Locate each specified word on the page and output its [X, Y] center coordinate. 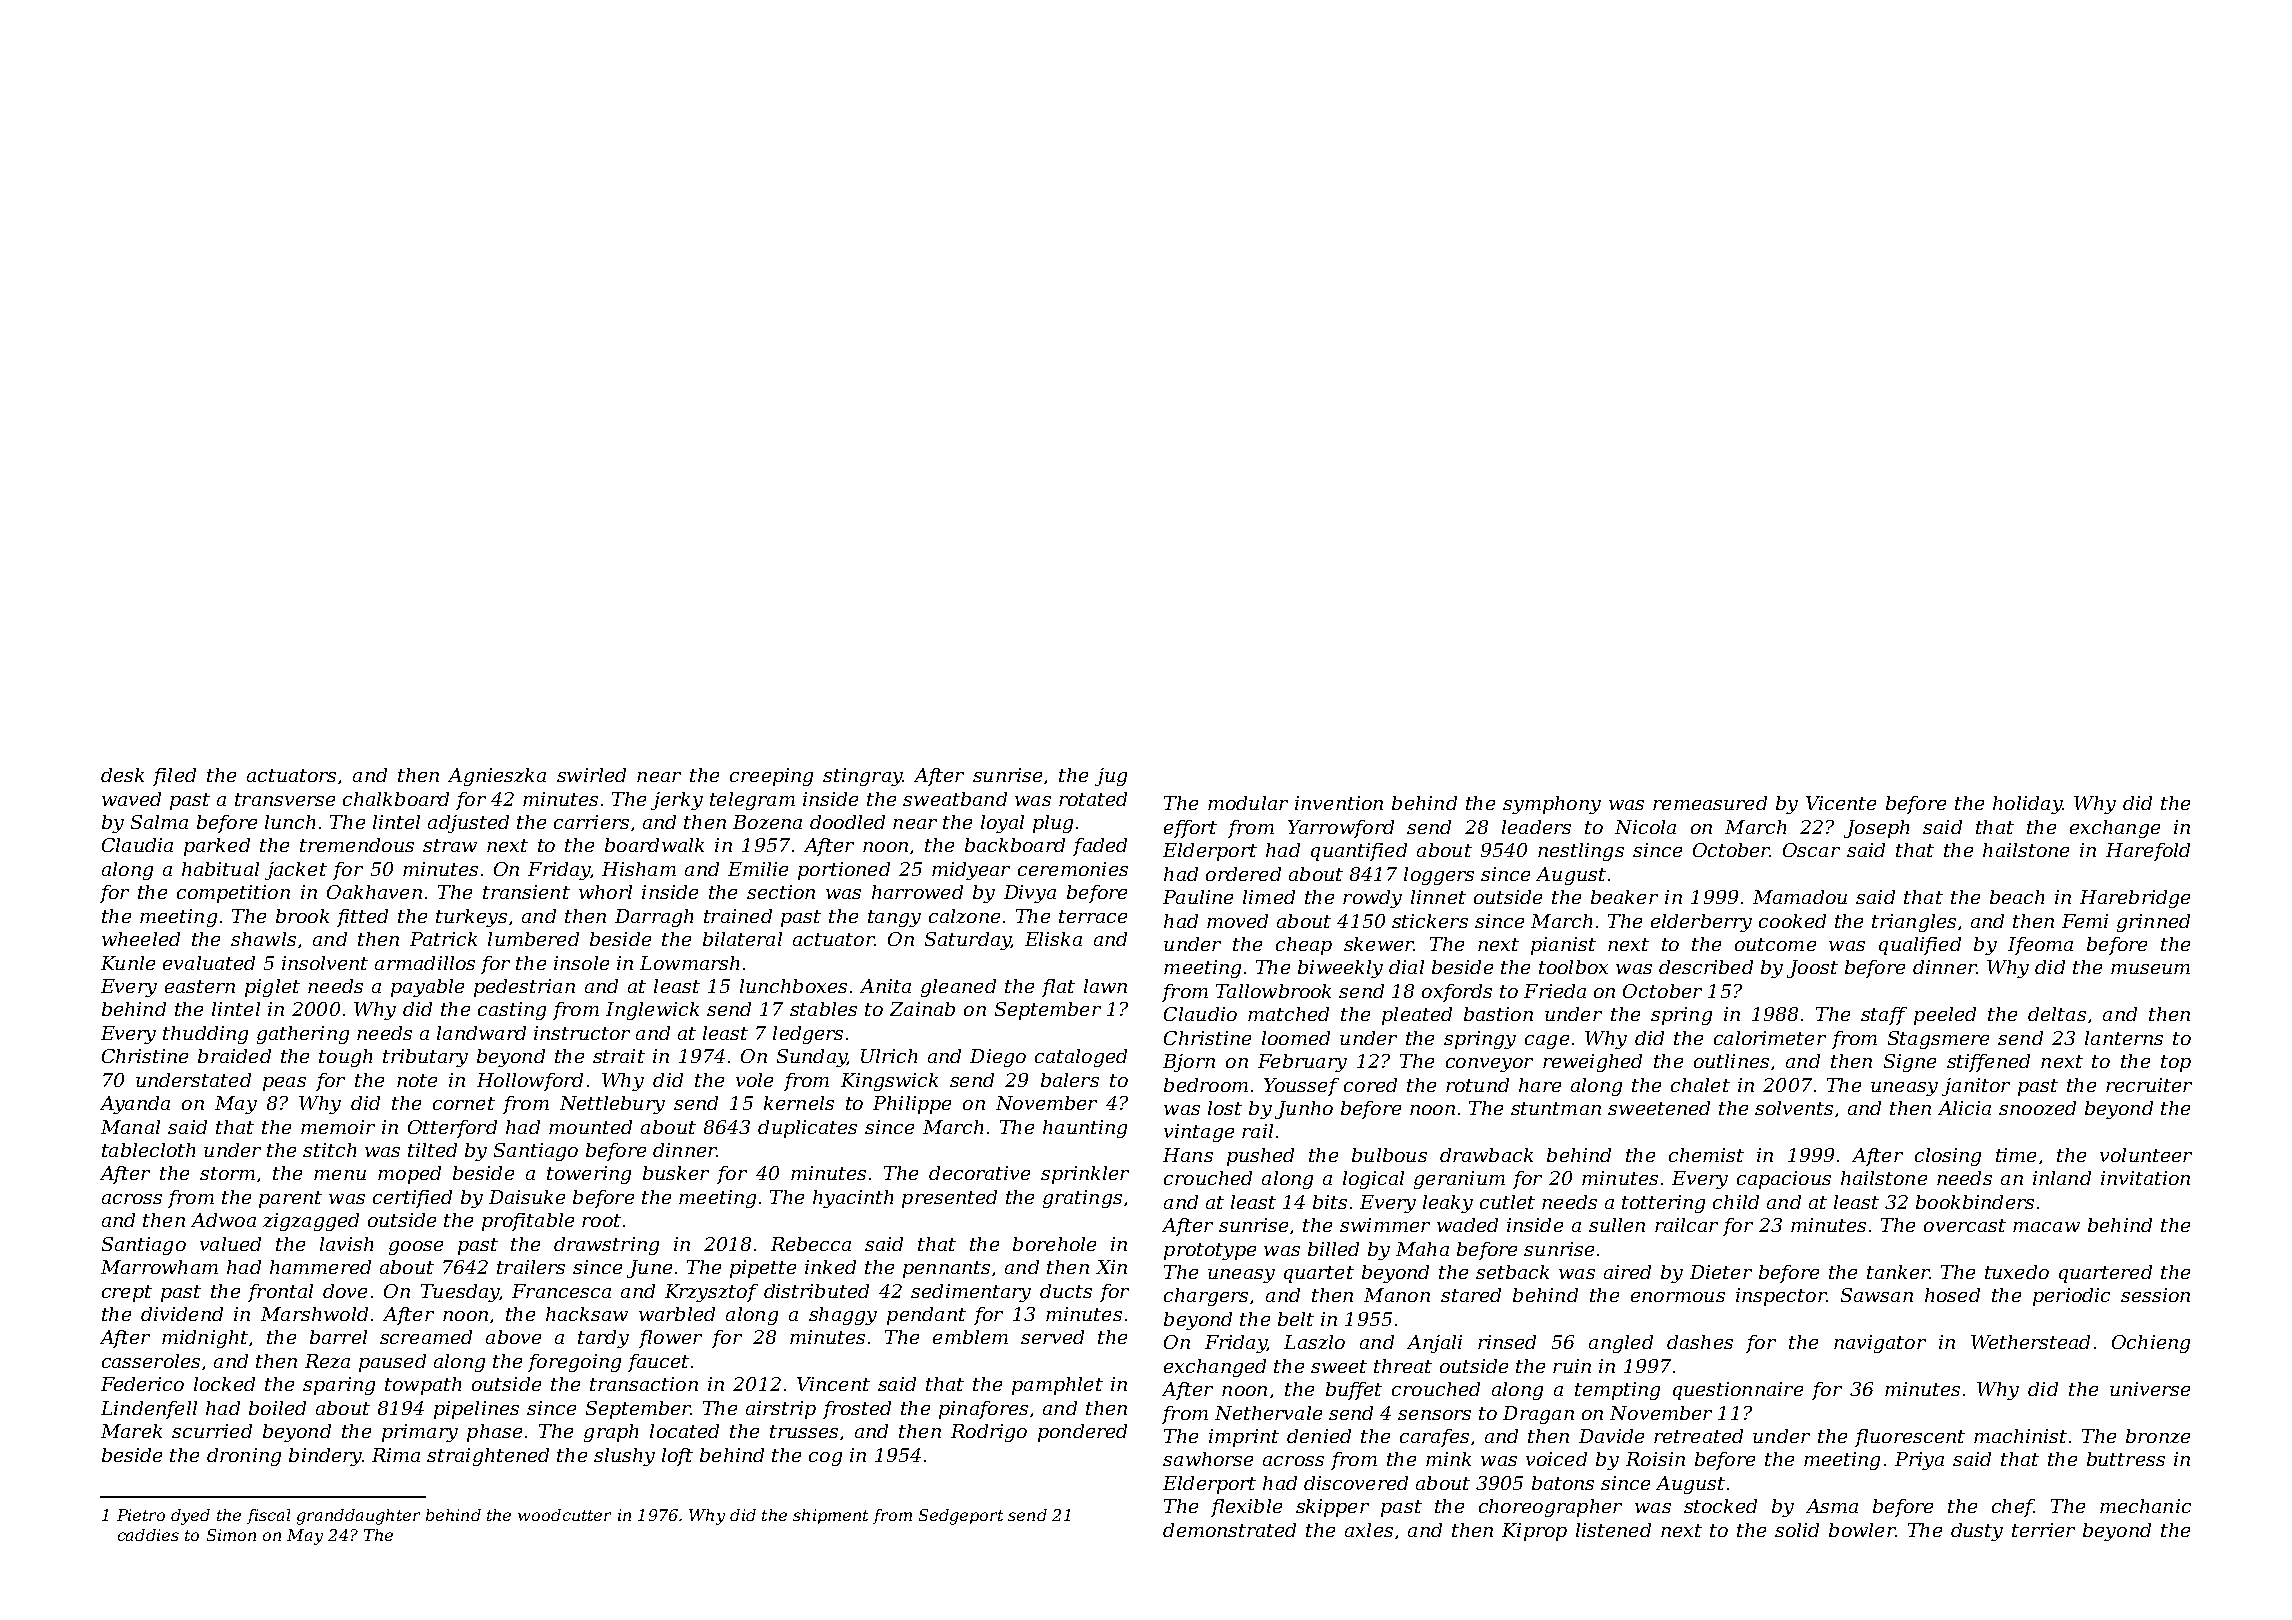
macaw [2046, 1227]
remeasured [1710, 803]
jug [1111, 777]
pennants [946, 1269]
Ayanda [135, 1105]
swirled [591, 775]
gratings [1082, 1199]
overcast [1965, 1225]
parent [290, 1199]
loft [677, 1457]
